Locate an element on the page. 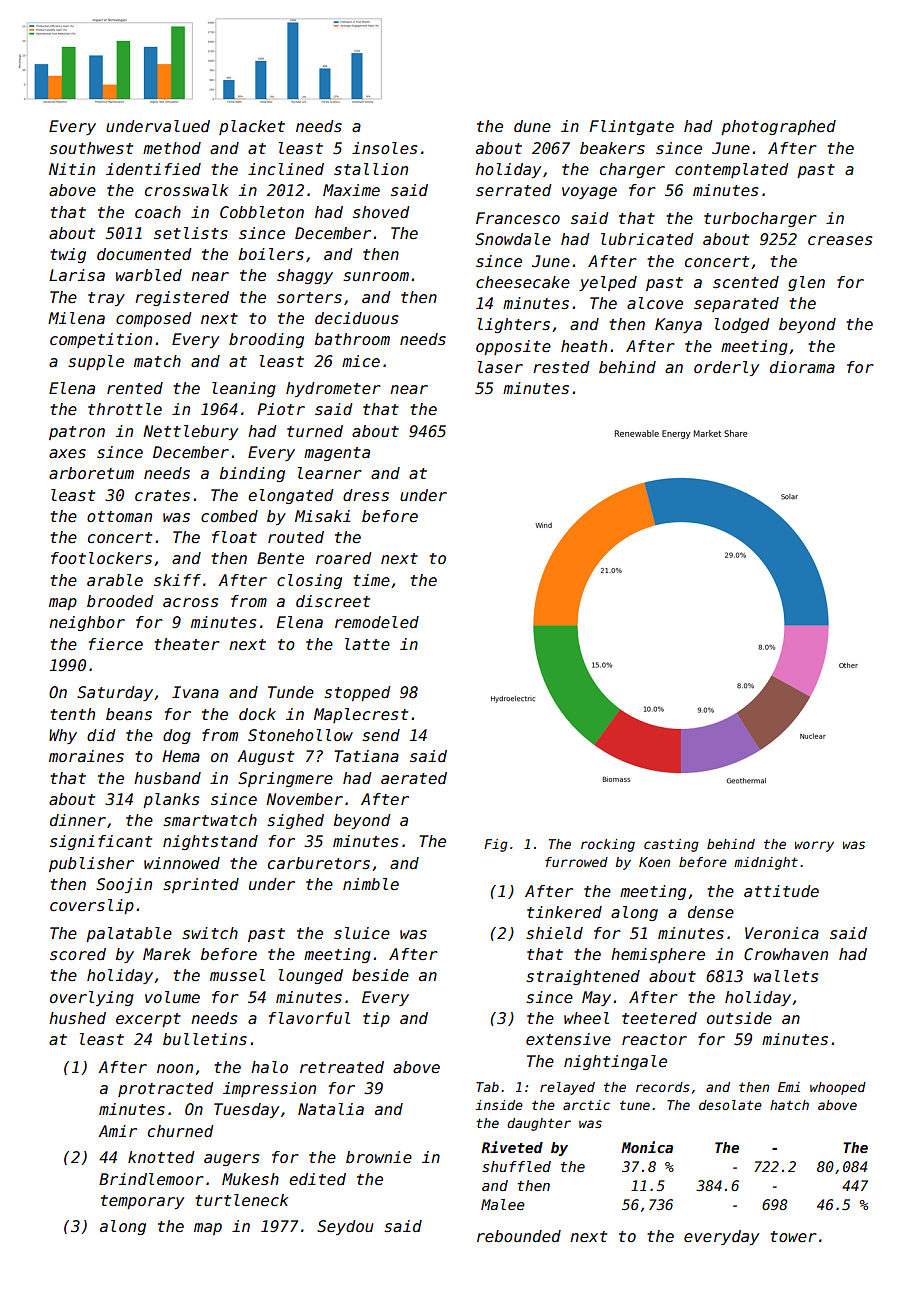 The height and width of the image is (1314, 924). dune is located at coordinates (532, 126).
